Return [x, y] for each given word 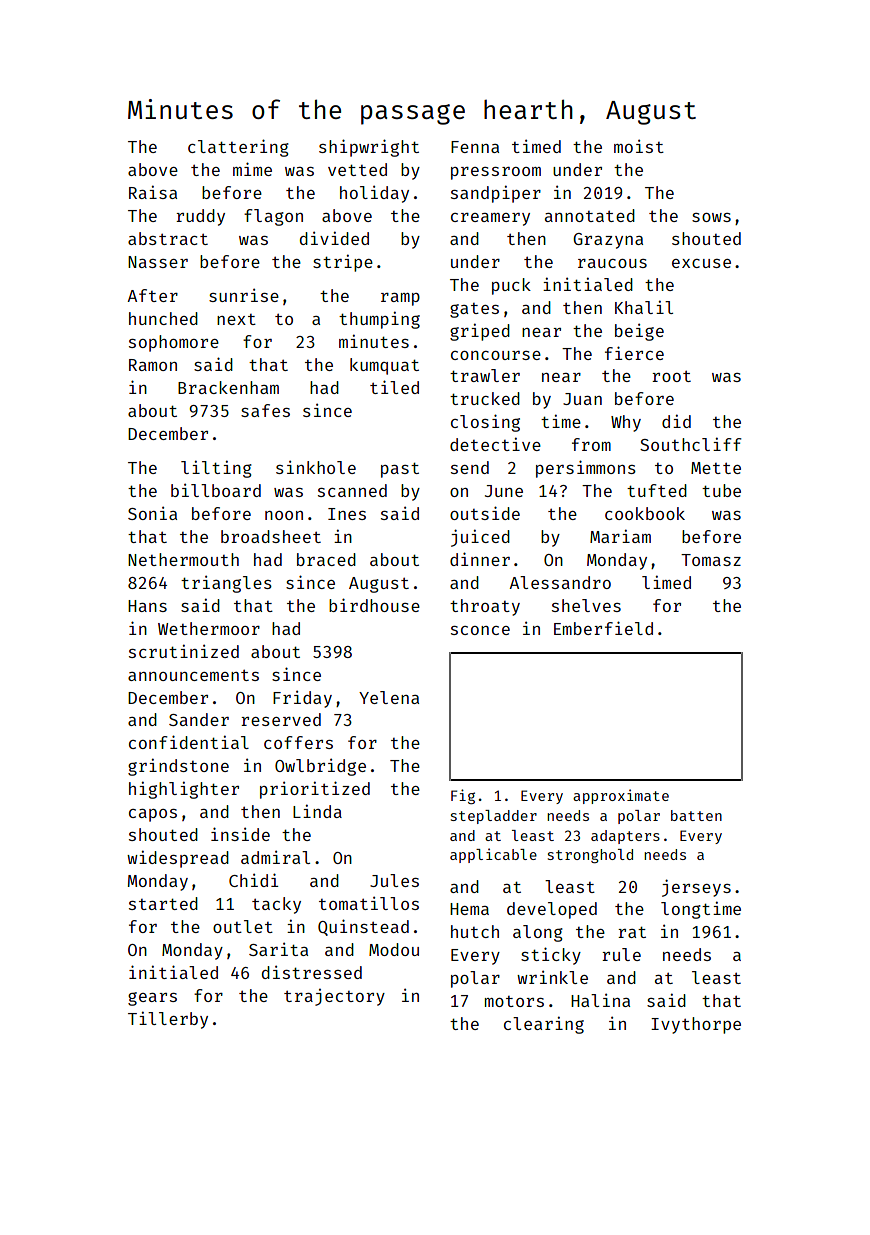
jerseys [696, 888]
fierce [634, 353]
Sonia [152, 513]
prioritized [315, 790]
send [470, 467]
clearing [544, 1025]
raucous [612, 263]
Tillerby [168, 1020]
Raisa [153, 192]
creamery [490, 219]
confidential [189, 742]
